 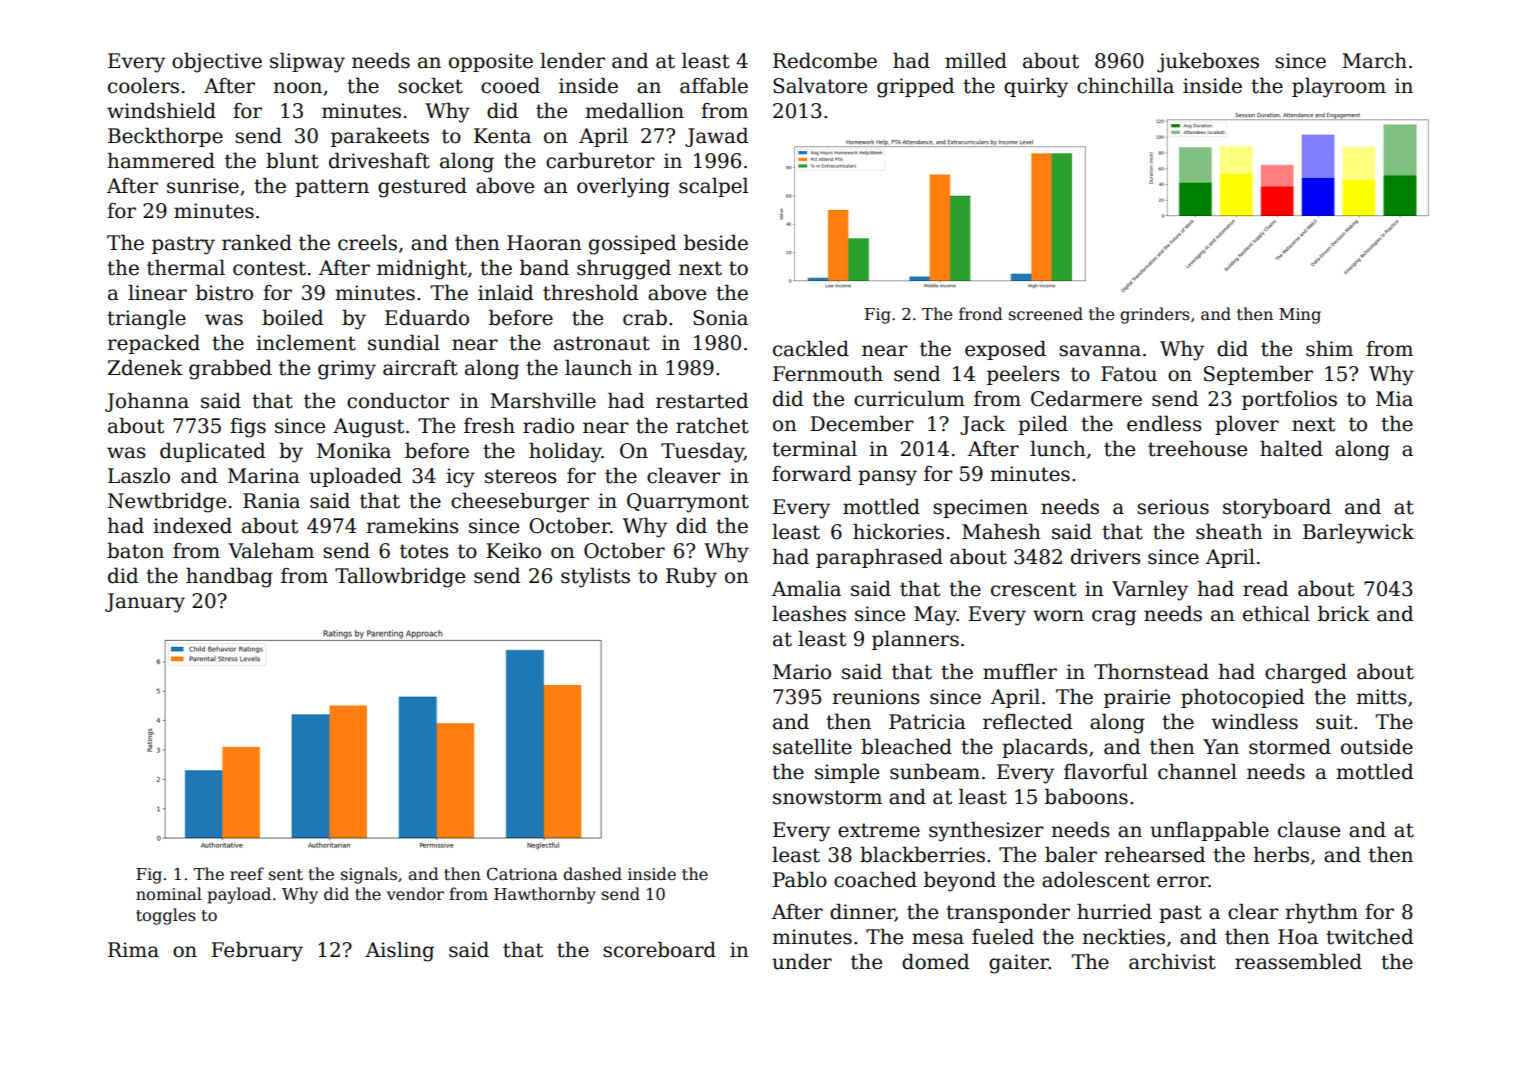 I want to click on Aisling, so click(x=399, y=952).
